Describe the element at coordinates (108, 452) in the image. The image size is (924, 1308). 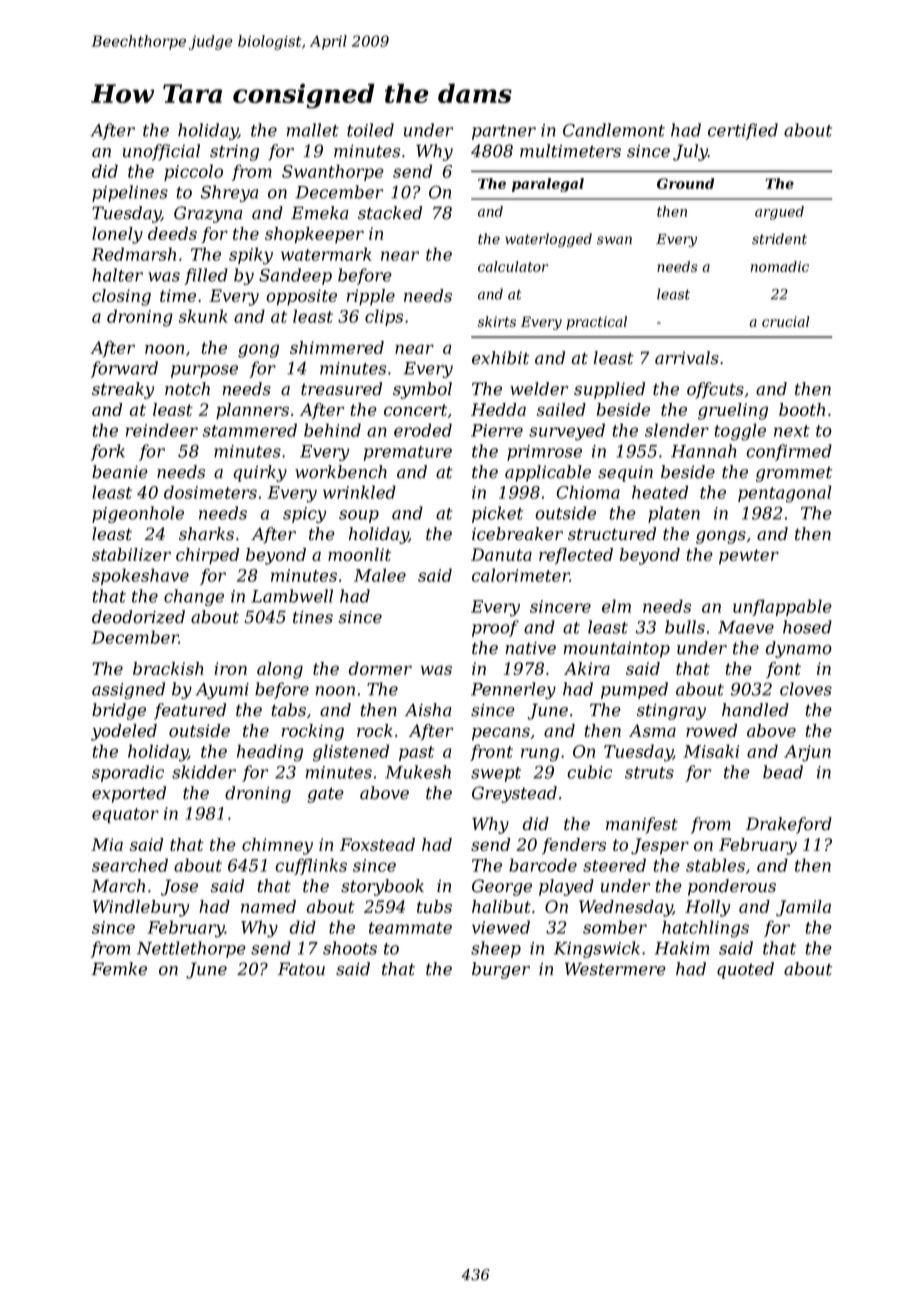
I see `fork` at that location.
